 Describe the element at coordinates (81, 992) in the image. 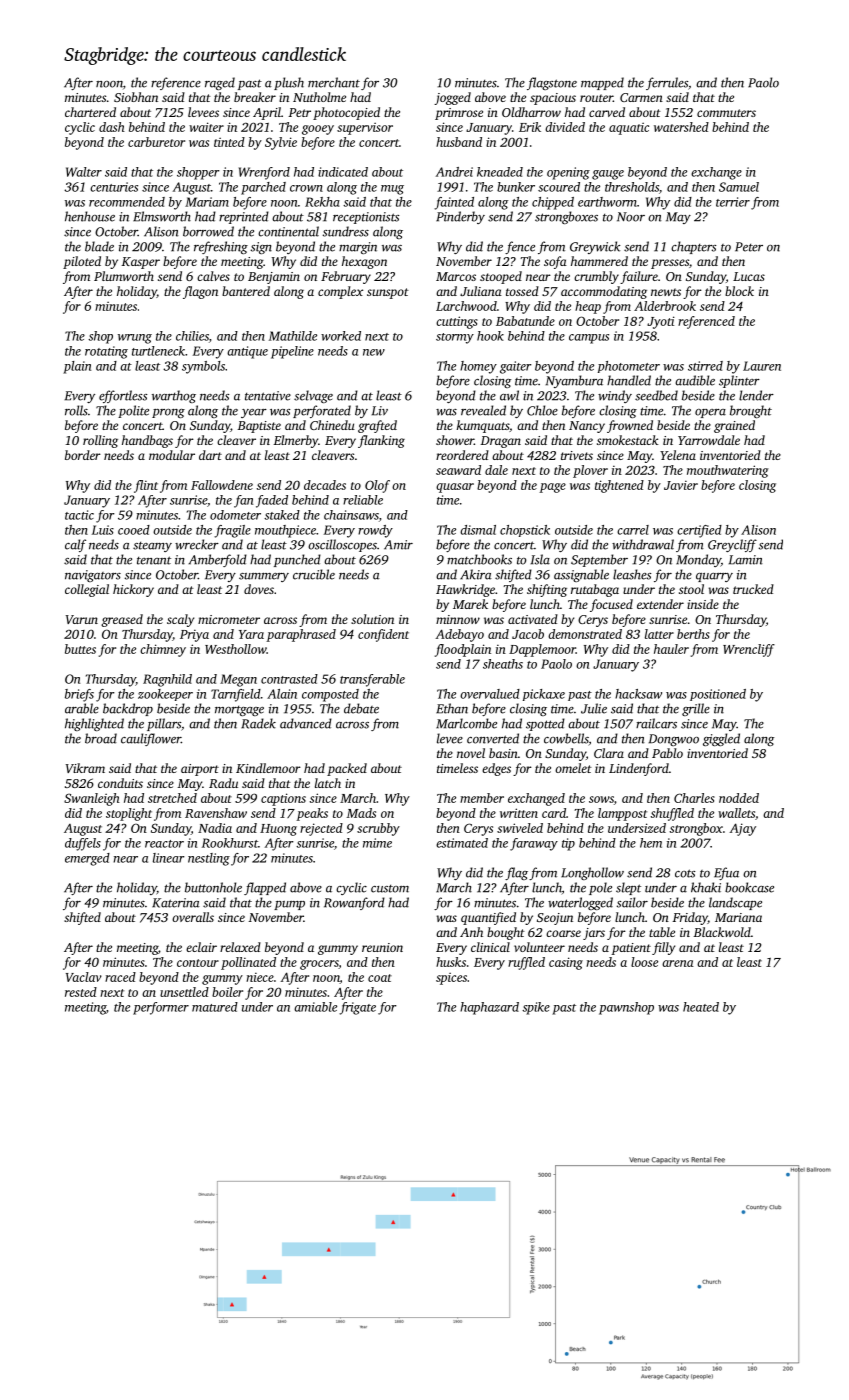

I see `rested` at that location.
